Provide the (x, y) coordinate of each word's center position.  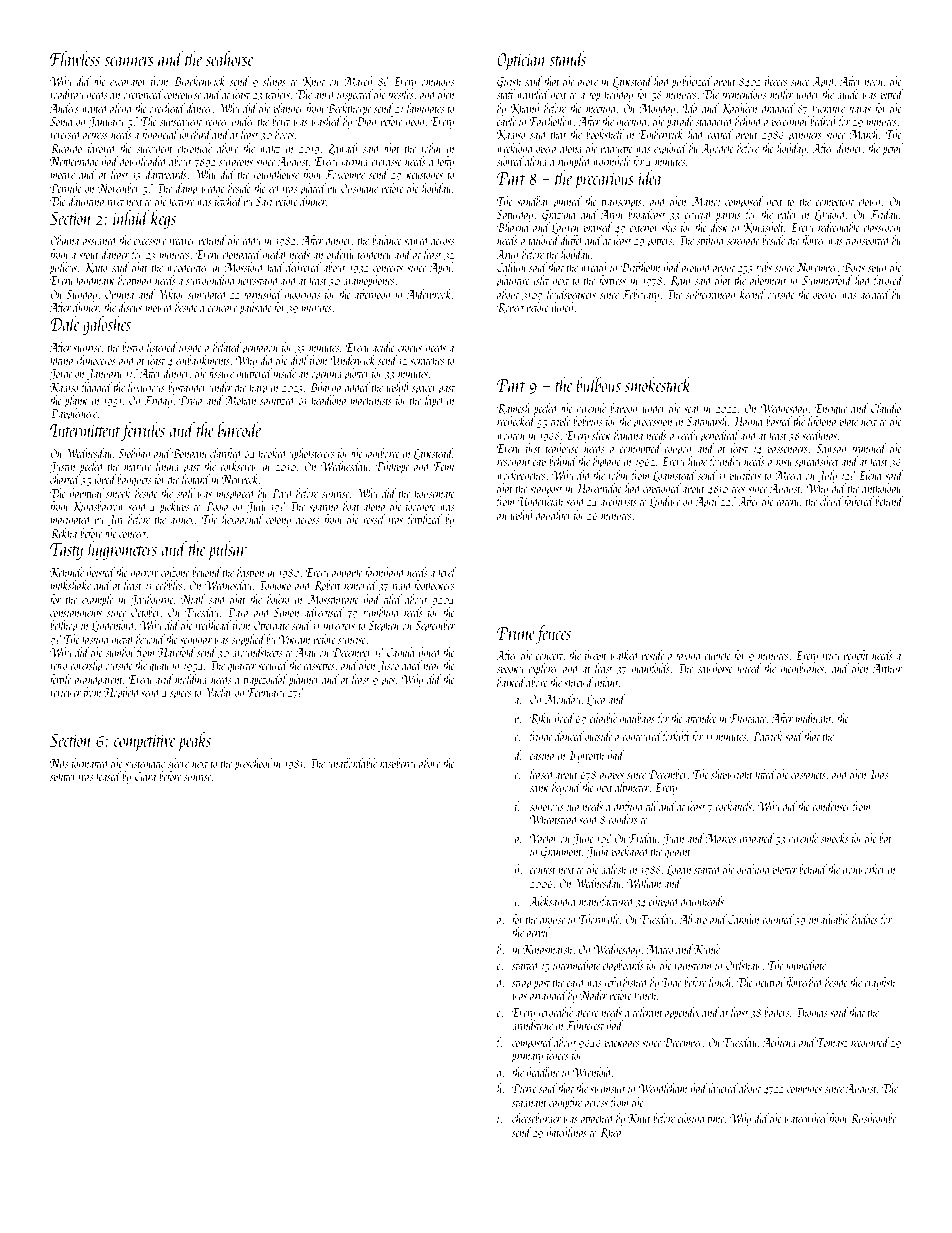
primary (527, 1057)
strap (521, 985)
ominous (437, 82)
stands (567, 58)
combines (804, 1088)
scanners (129, 61)
